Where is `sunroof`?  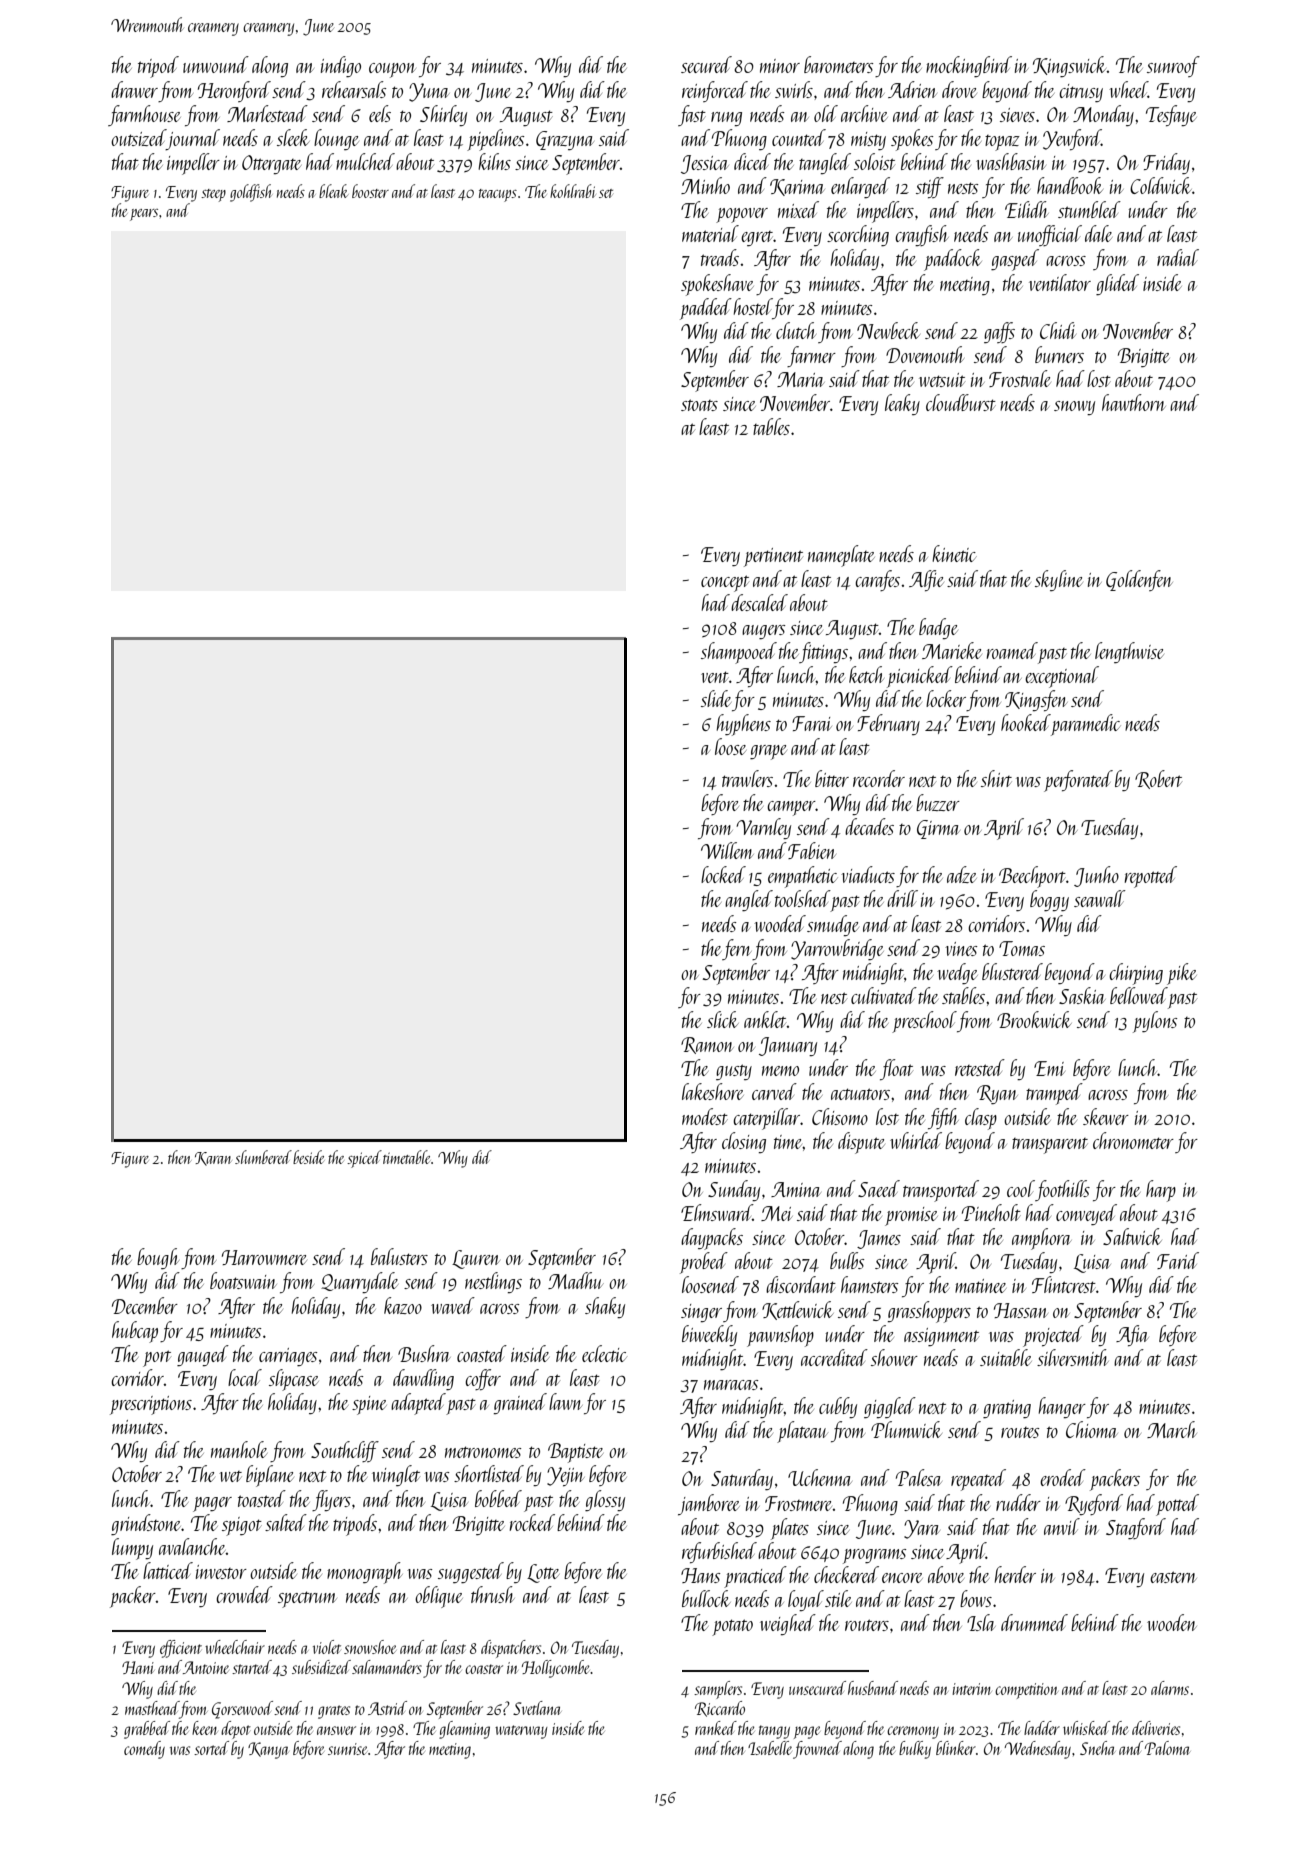 sunroof is located at coordinates (1173, 66).
